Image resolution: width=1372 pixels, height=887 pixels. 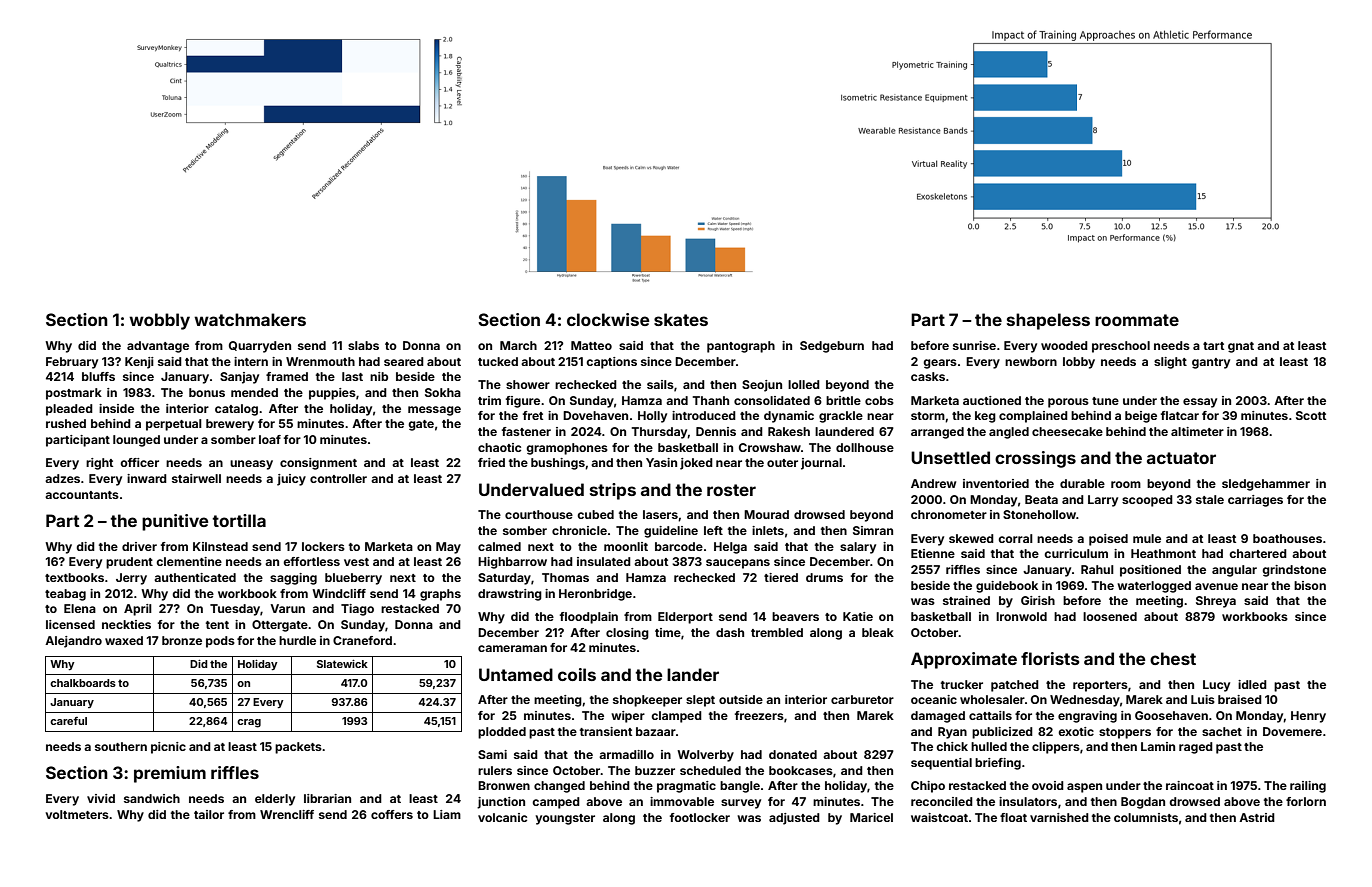 I want to click on pantograph, so click(x=741, y=347).
